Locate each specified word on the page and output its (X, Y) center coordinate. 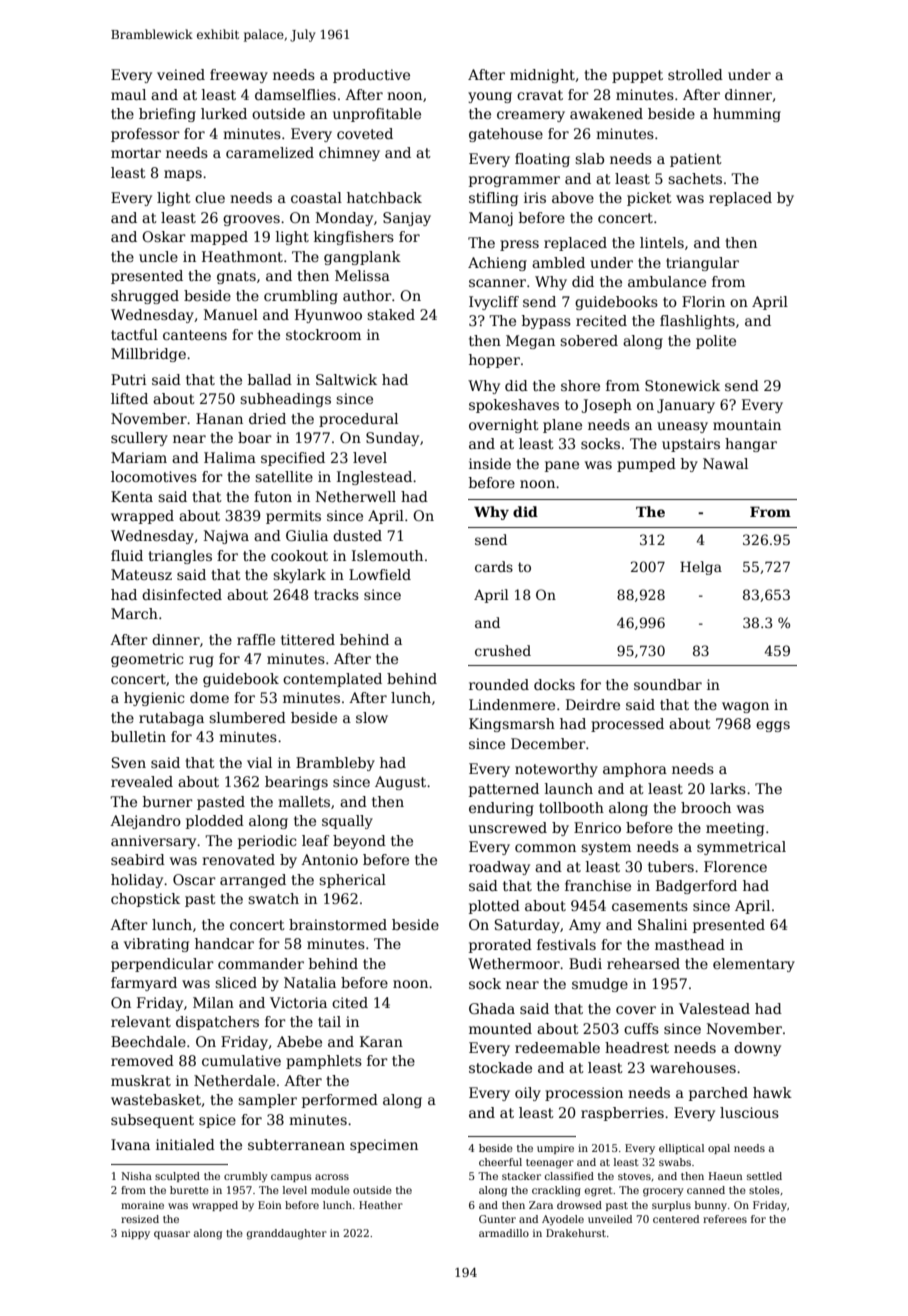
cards (494, 566)
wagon (745, 707)
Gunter (497, 1219)
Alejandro (145, 822)
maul (128, 94)
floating (542, 160)
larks (728, 788)
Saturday (527, 926)
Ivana (130, 1144)
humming (747, 115)
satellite (284, 476)
